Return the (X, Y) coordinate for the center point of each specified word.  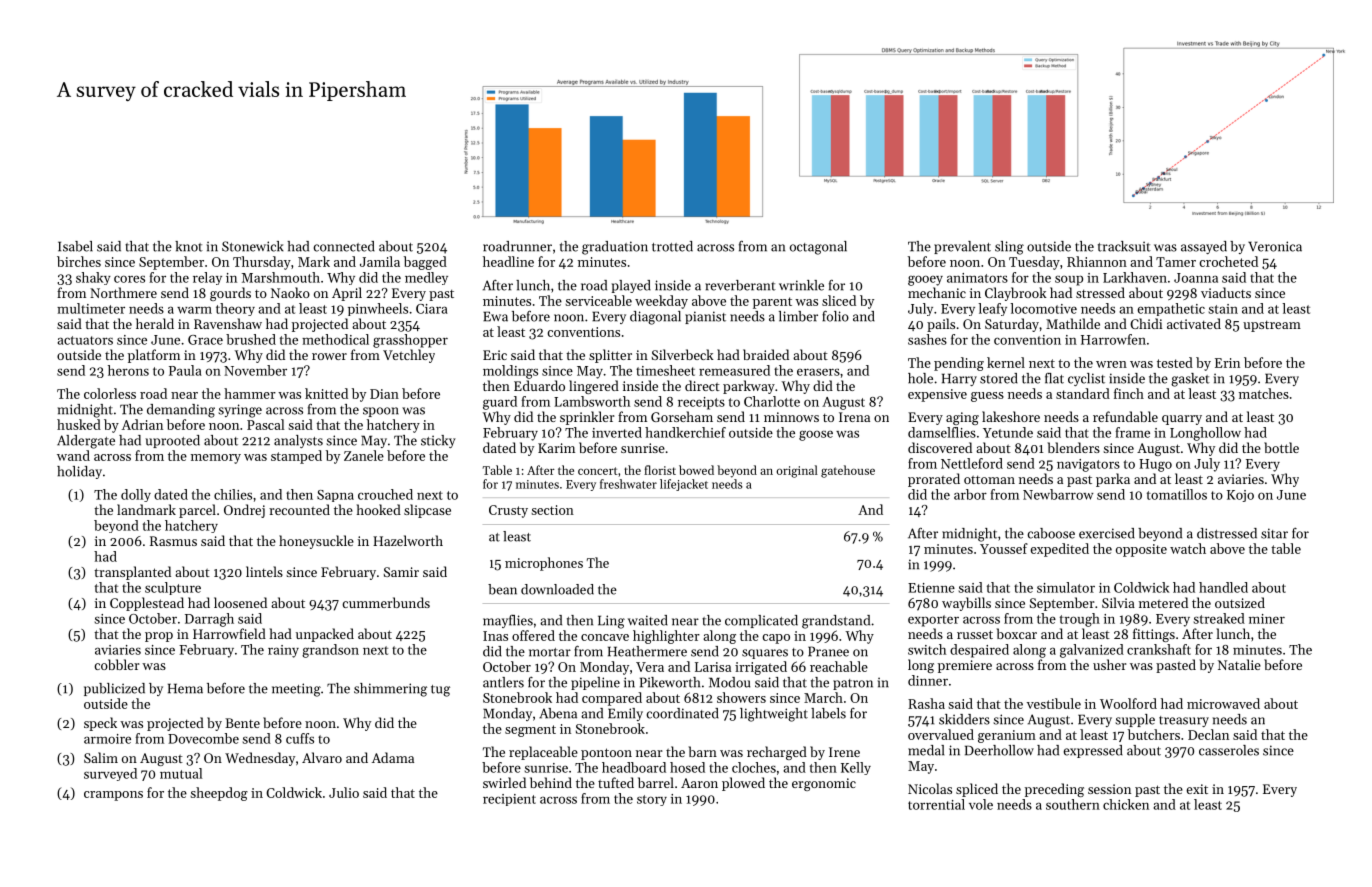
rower (329, 356)
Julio (344, 792)
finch (1129, 393)
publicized (114, 689)
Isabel (75, 246)
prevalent (962, 247)
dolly (136, 495)
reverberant (740, 285)
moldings (510, 372)
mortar (550, 652)
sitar (1274, 533)
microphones (544, 564)
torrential (936, 804)
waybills (966, 604)
